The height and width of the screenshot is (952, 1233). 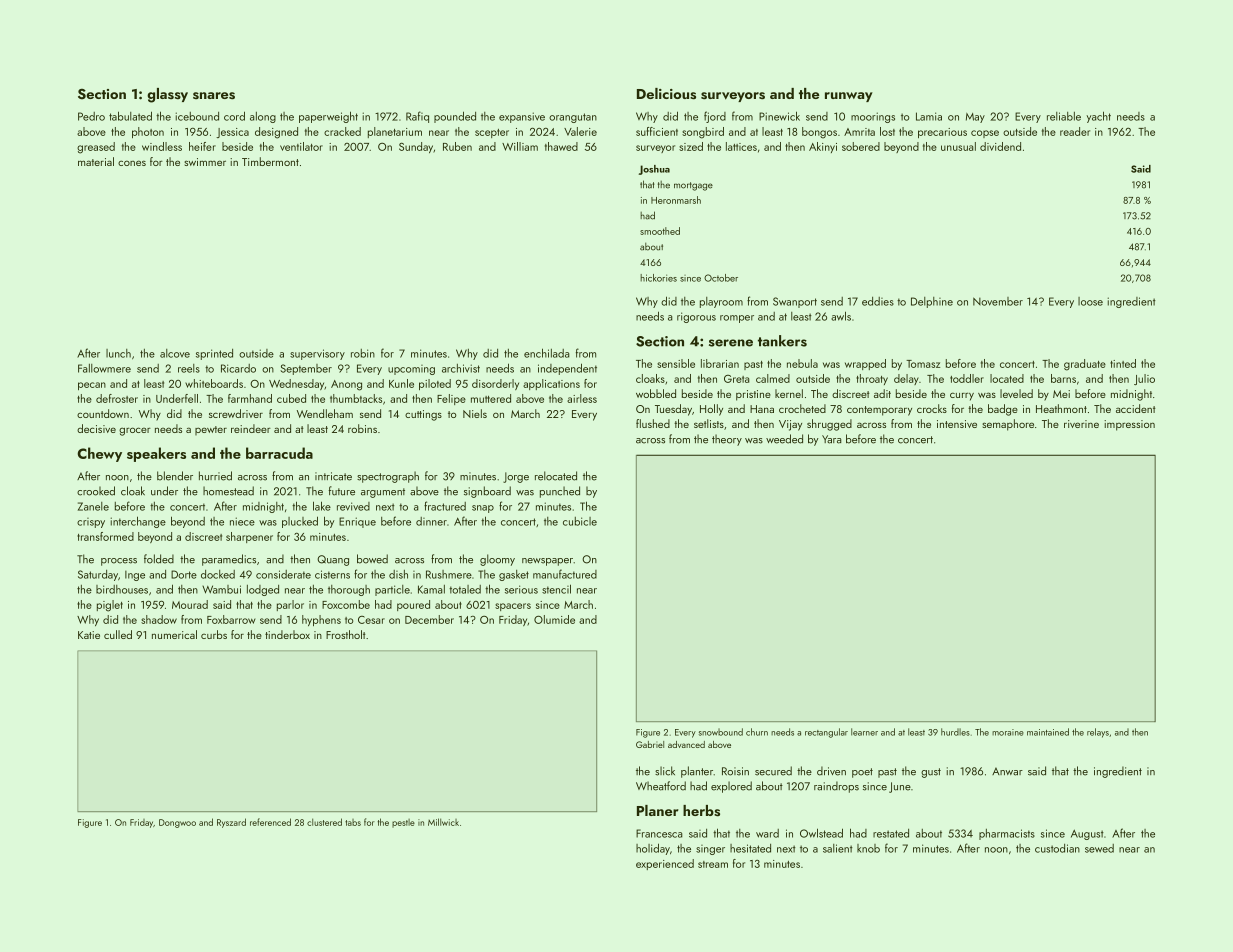 I want to click on cubicle, so click(x=580, y=521).
